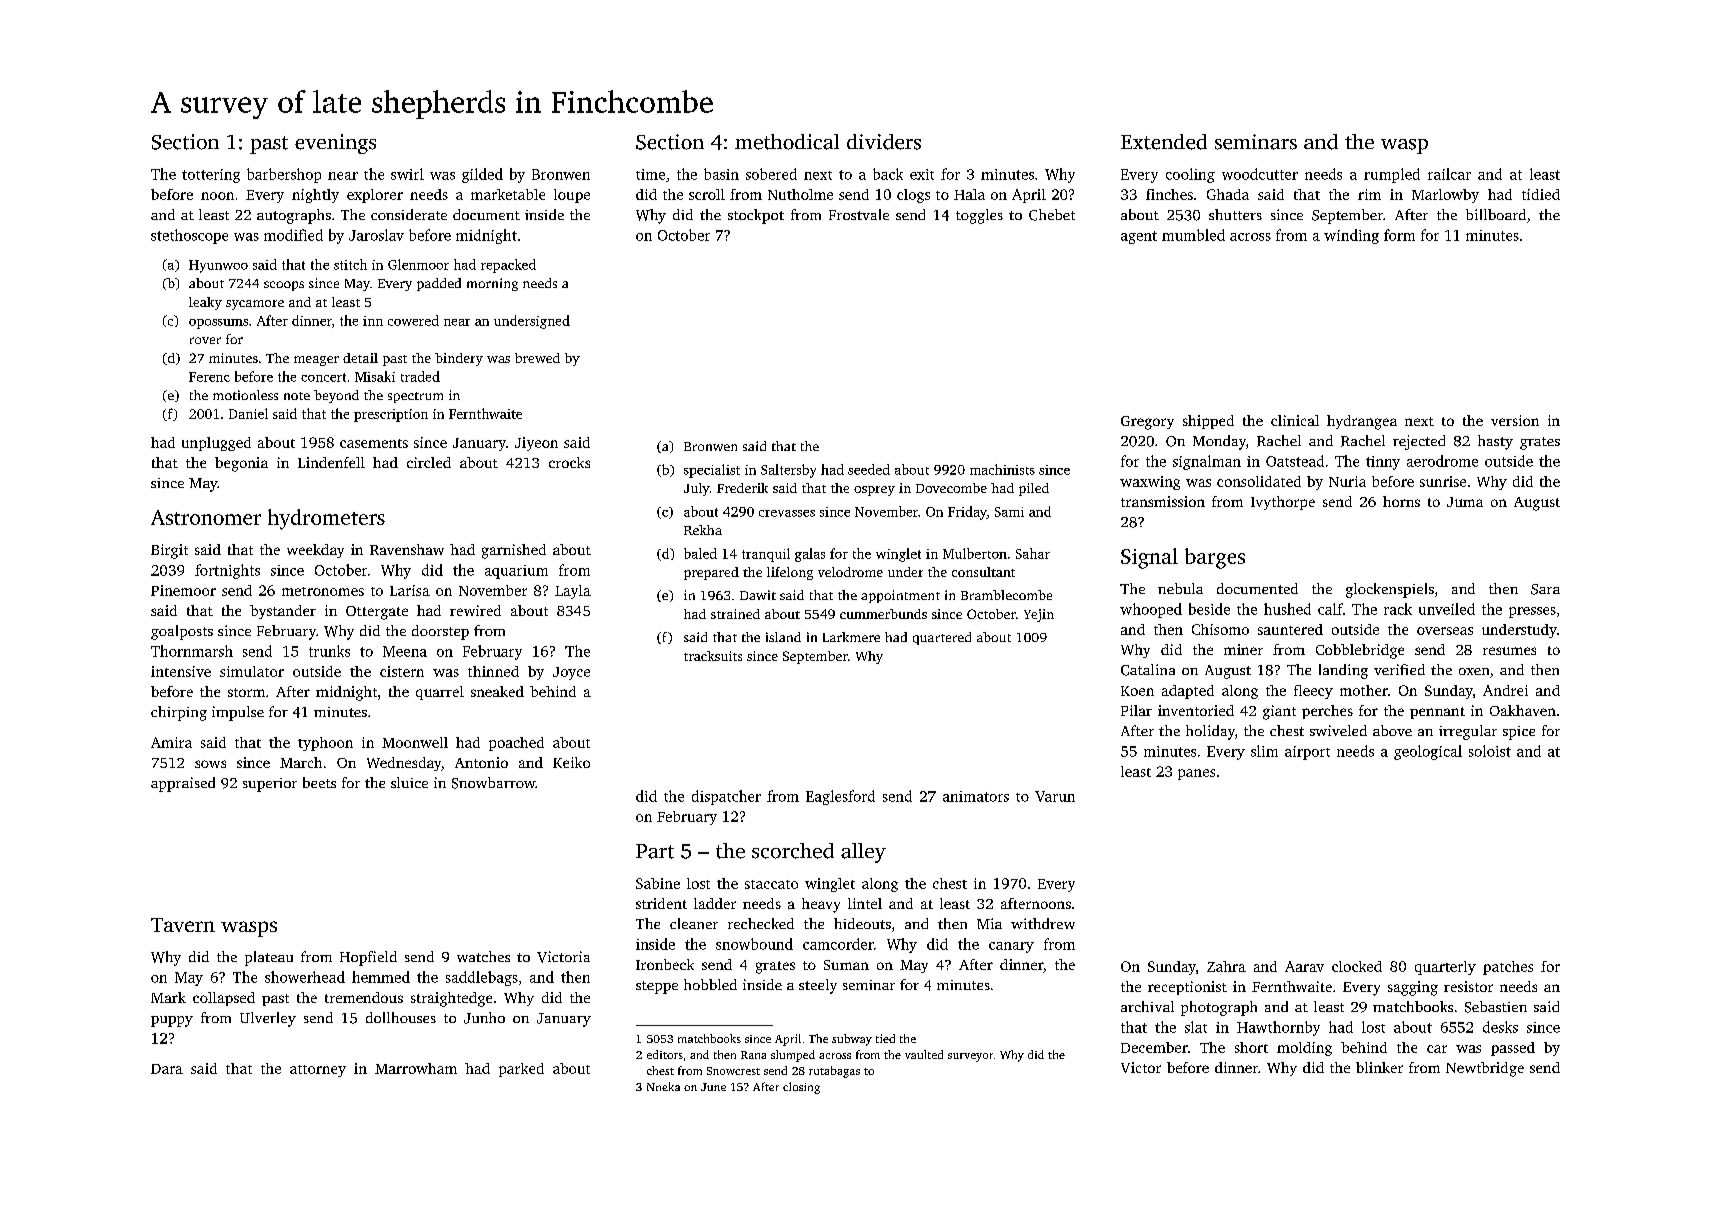  Describe the element at coordinates (712, 471) in the document. I see `specialist` at that location.
